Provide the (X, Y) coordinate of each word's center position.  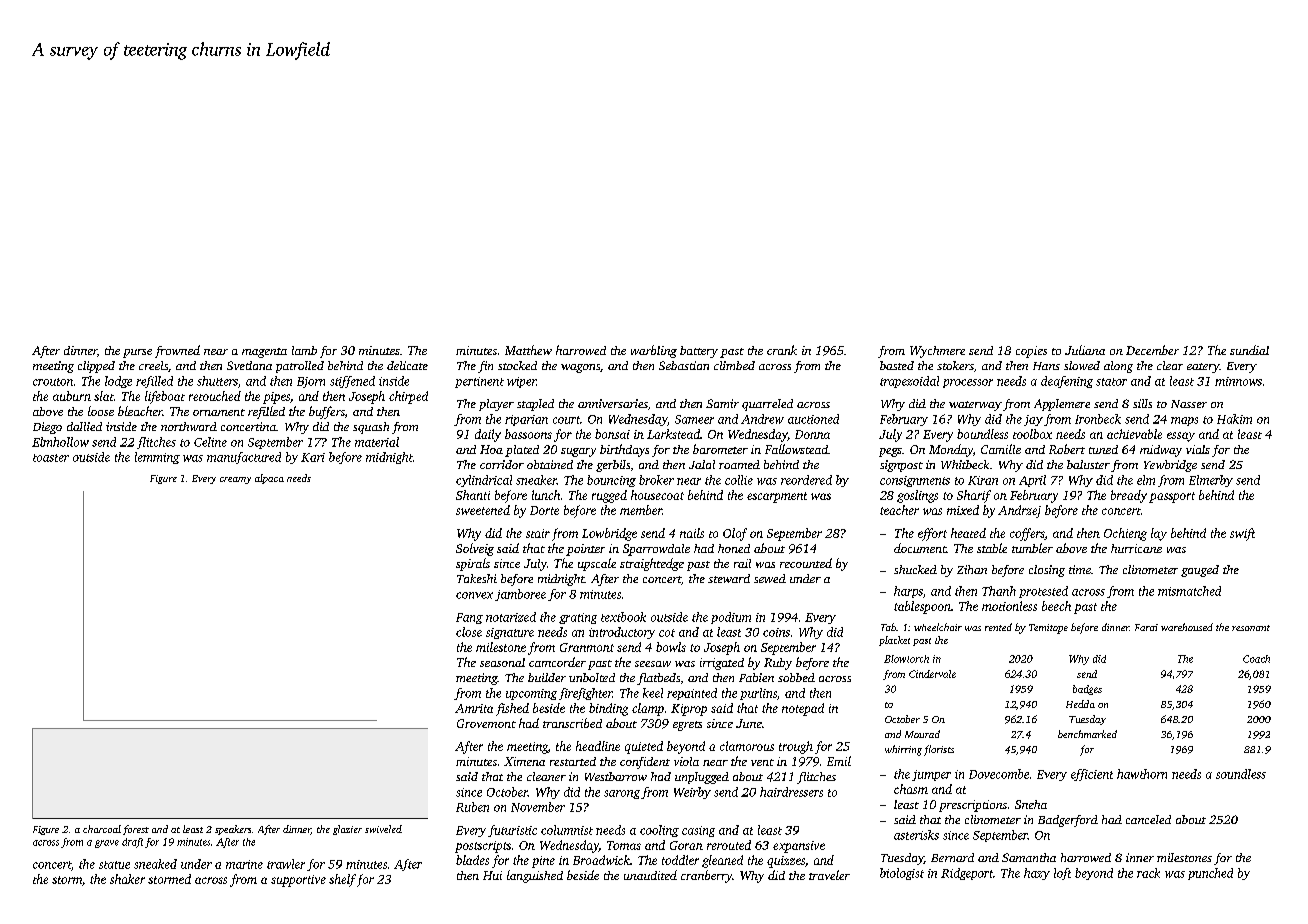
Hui (492, 875)
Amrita (474, 708)
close (469, 632)
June (749, 723)
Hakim (1234, 419)
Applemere (1062, 405)
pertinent (479, 382)
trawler (286, 864)
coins (776, 632)
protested (1043, 592)
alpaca (269, 479)
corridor (502, 464)
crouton (53, 382)
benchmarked (1087, 734)
